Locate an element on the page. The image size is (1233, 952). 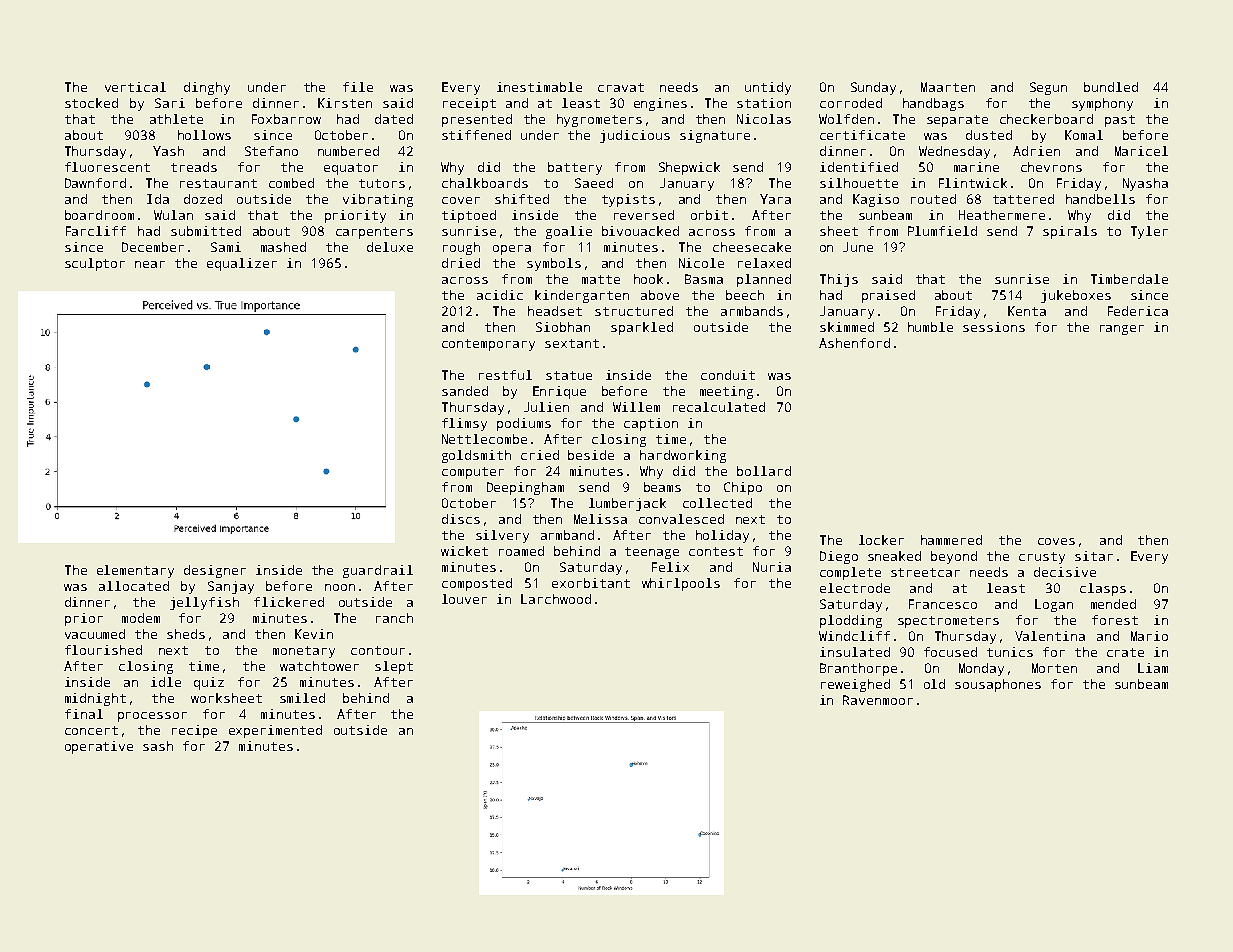
tiptoed is located at coordinates (469, 216).
